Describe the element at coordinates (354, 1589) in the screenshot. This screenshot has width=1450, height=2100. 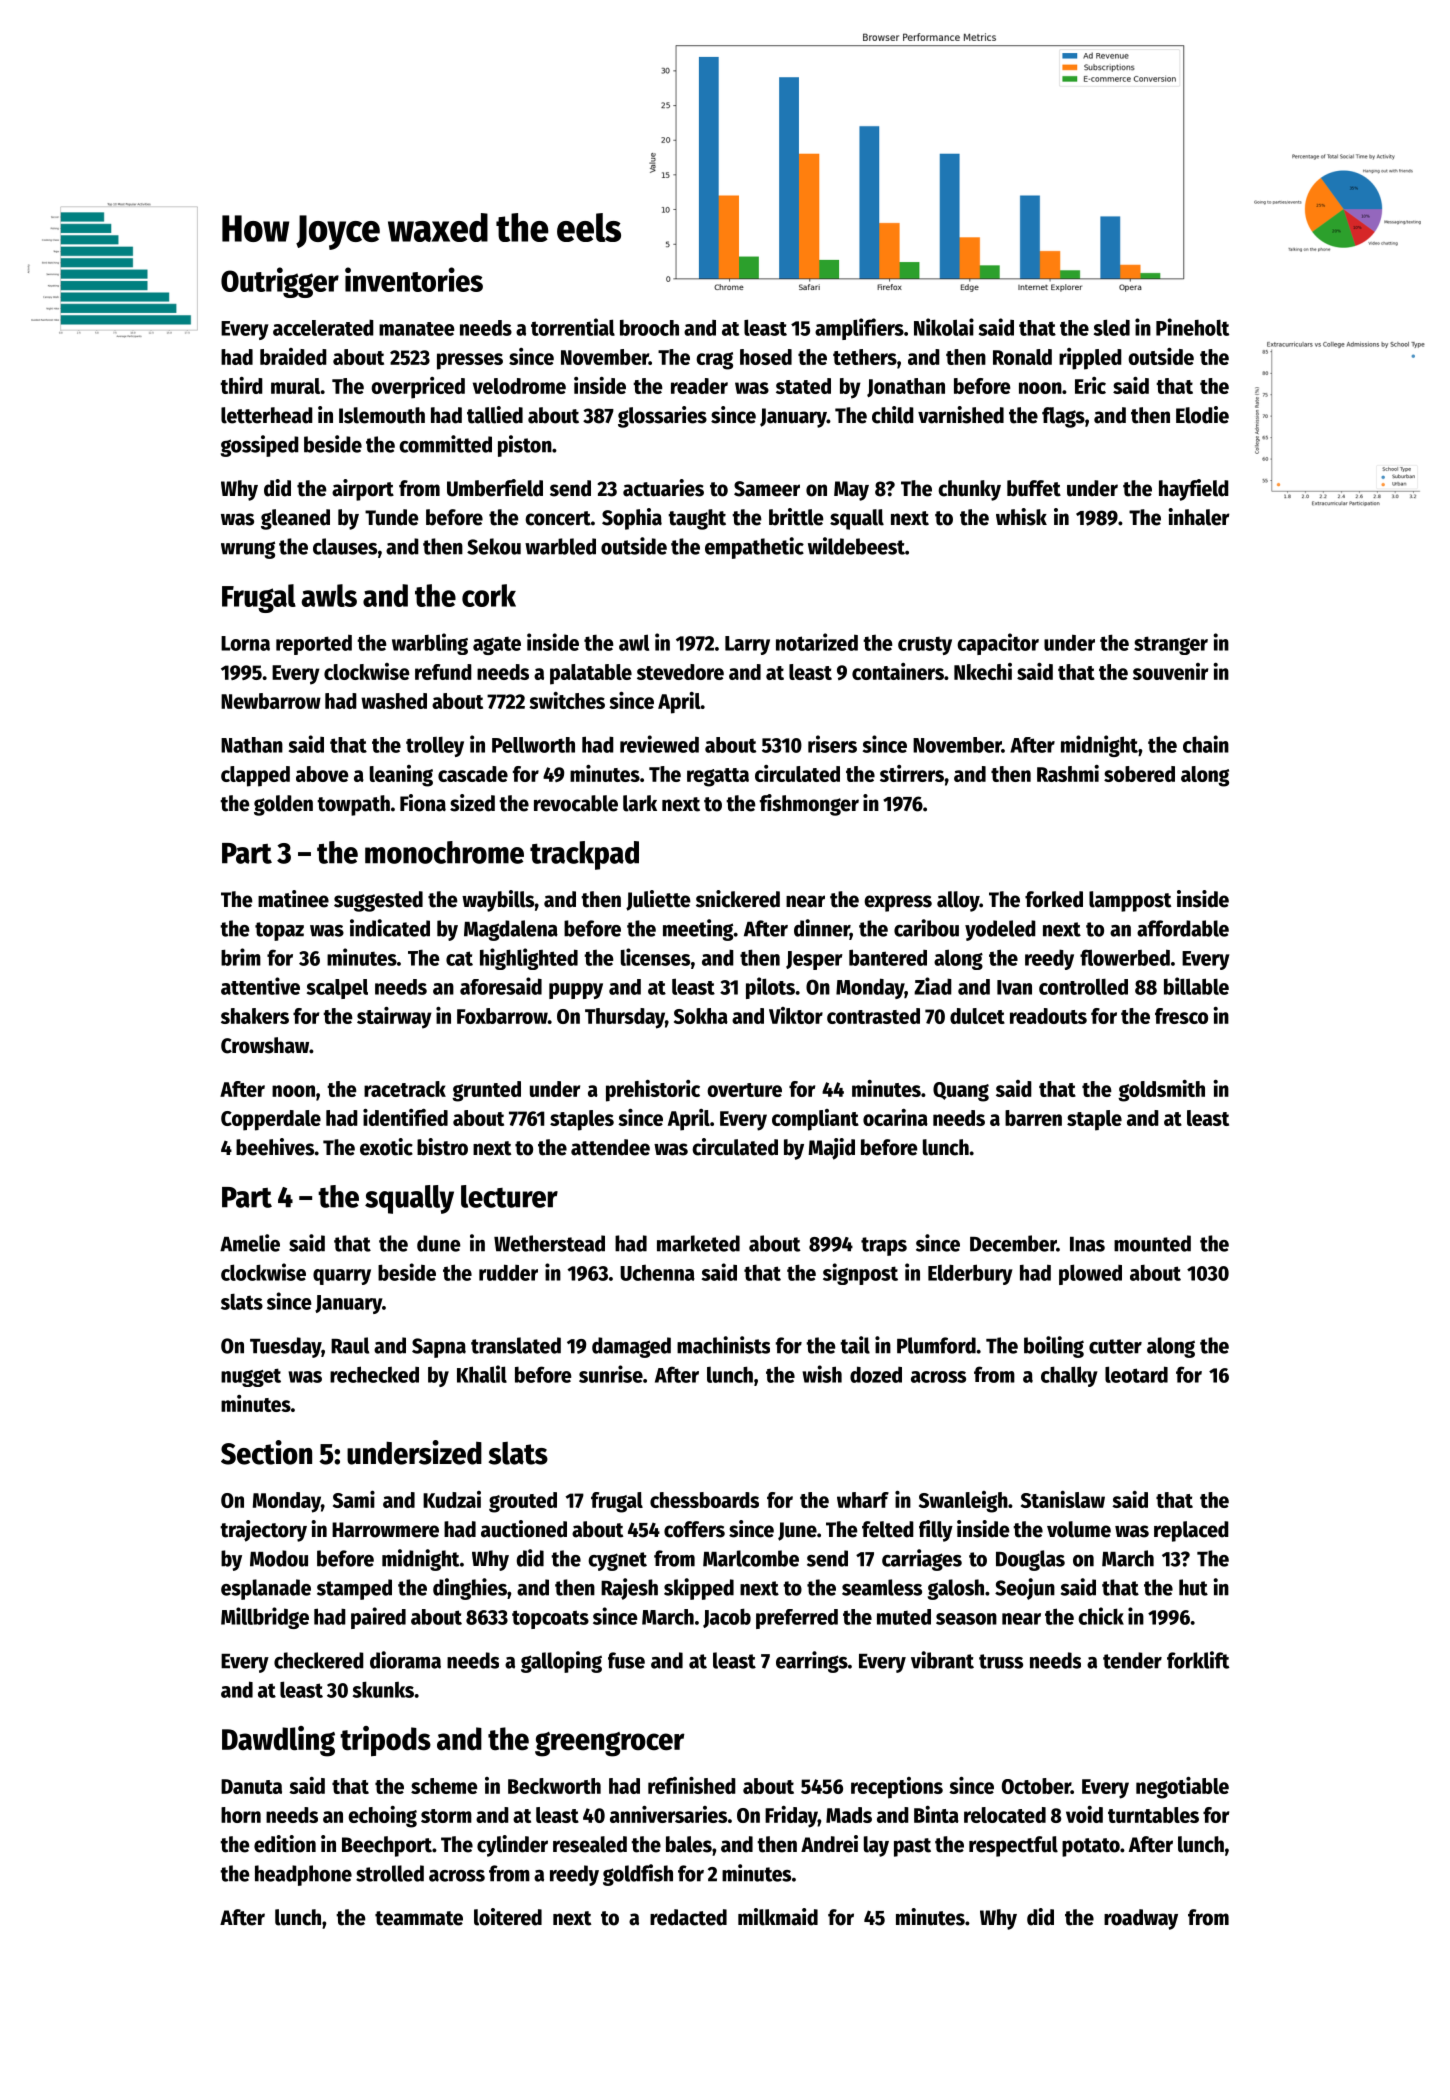
I see `stamped` at that location.
